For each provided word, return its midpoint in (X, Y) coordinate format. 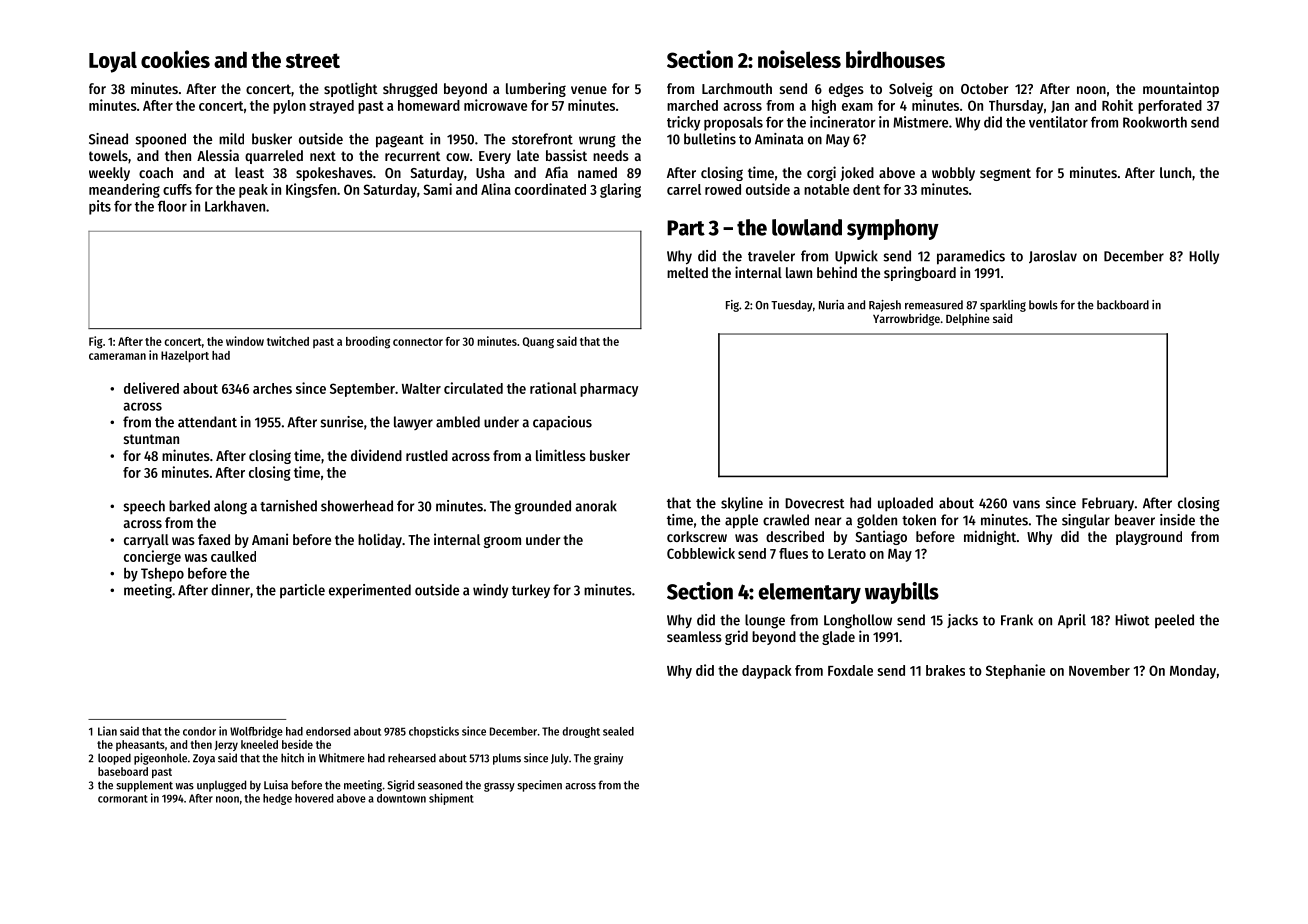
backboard (1123, 305)
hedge (277, 799)
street (313, 60)
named (597, 172)
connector (418, 342)
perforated (1170, 107)
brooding (368, 342)
